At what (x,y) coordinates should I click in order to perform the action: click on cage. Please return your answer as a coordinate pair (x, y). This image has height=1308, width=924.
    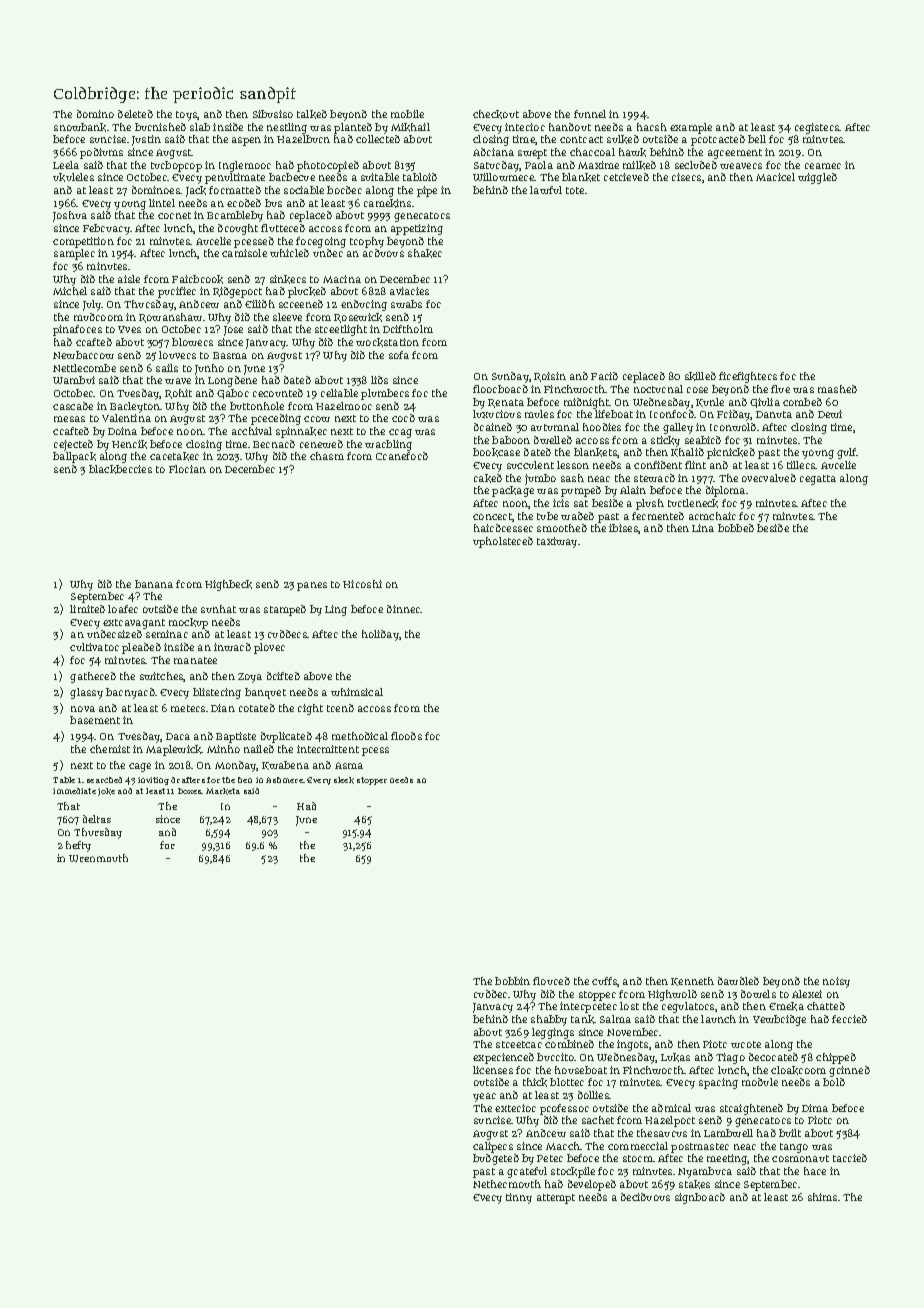
    Looking at the image, I should click on (140, 767).
